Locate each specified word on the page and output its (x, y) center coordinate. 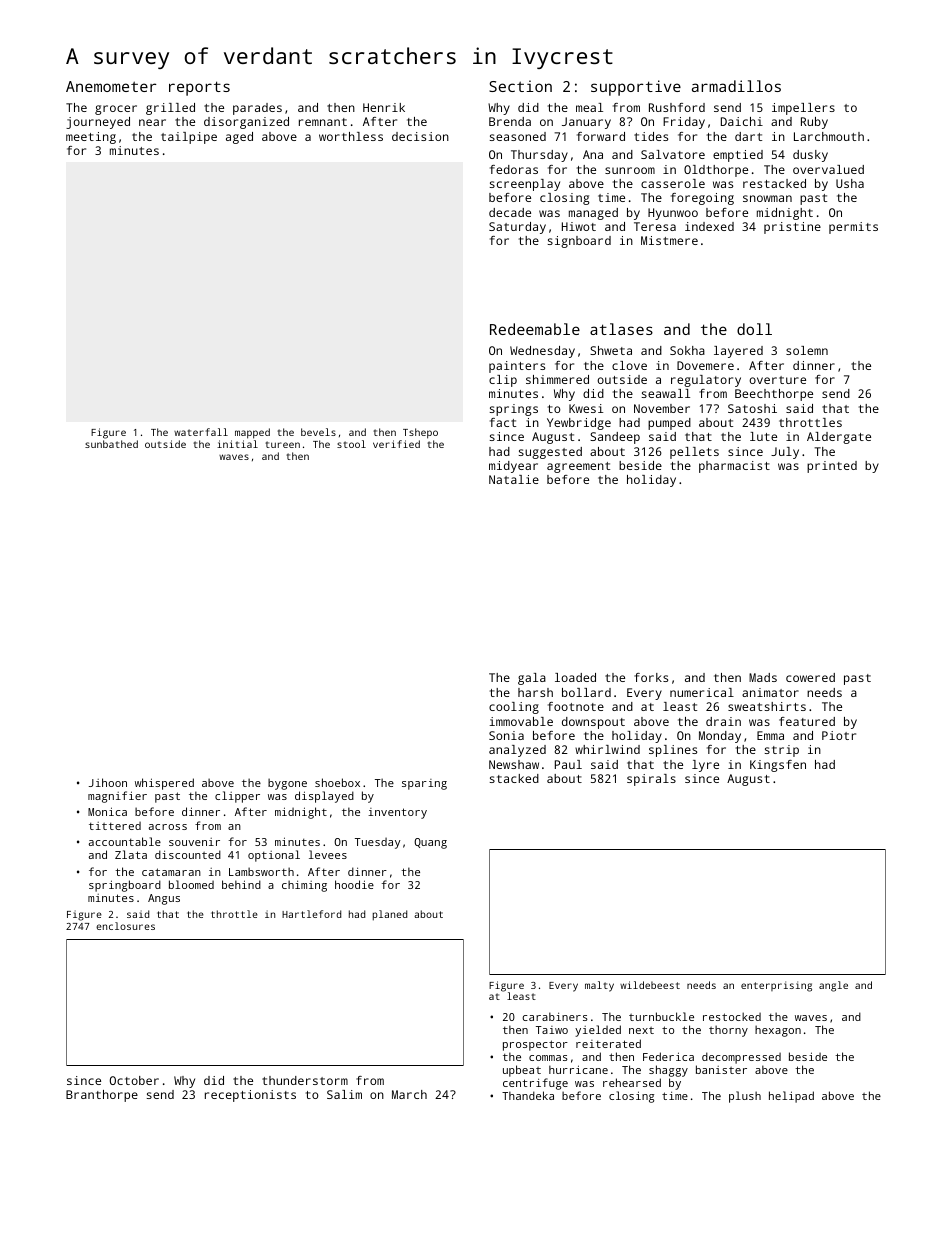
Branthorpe (102, 1096)
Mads (763, 677)
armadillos (736, 86)
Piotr (839, 735)
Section (520, 86)
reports (199, 88)
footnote (576, 706)
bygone (287, 784)
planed (390, 915)
